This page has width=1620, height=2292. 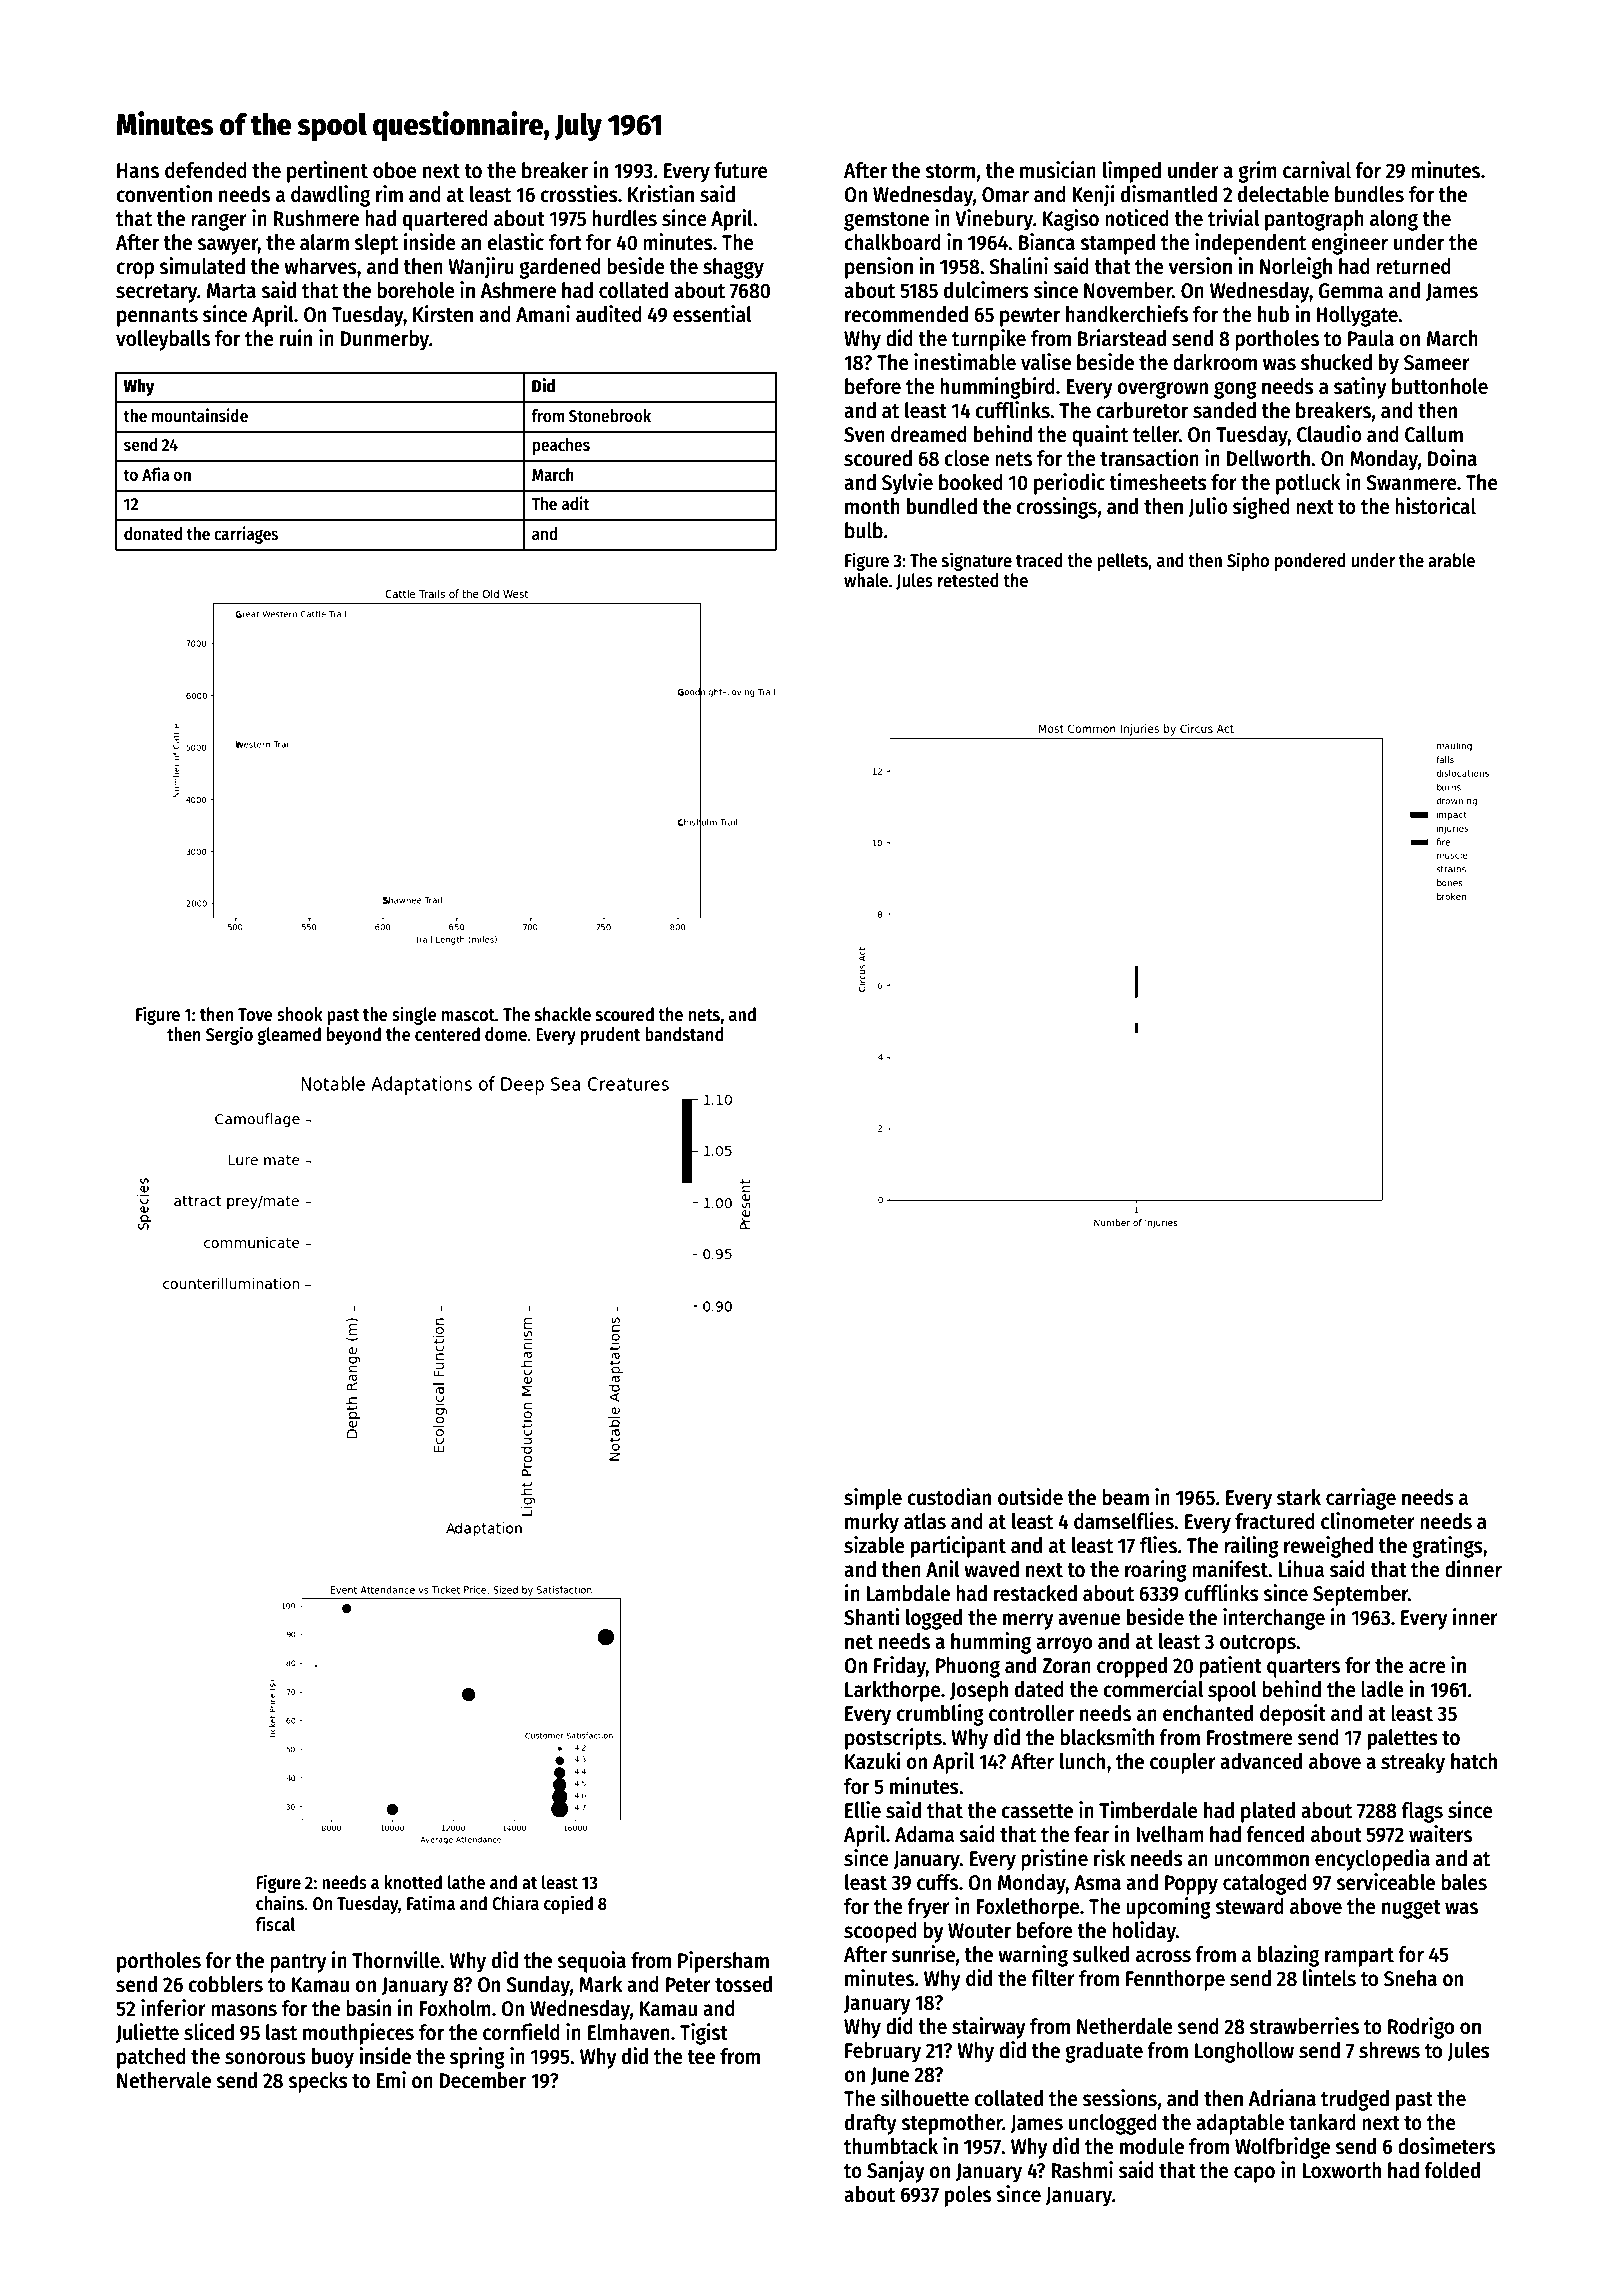 What do you see at coordinates (153, 534) in the page?
I see `donated` at bounding box center [153, 534].
